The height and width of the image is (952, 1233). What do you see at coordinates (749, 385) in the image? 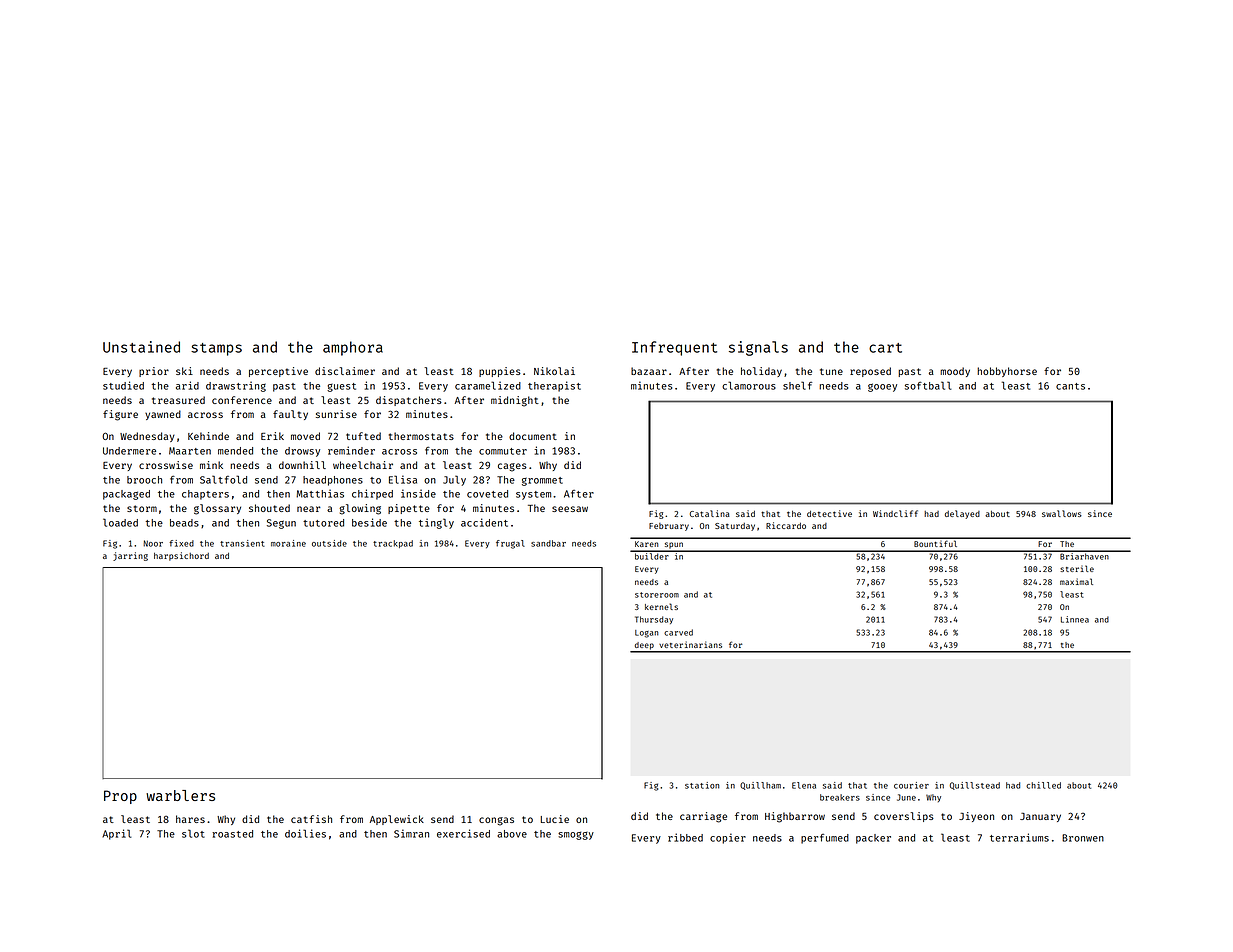
I see `clamorous` at bounding box center [749, 385].
